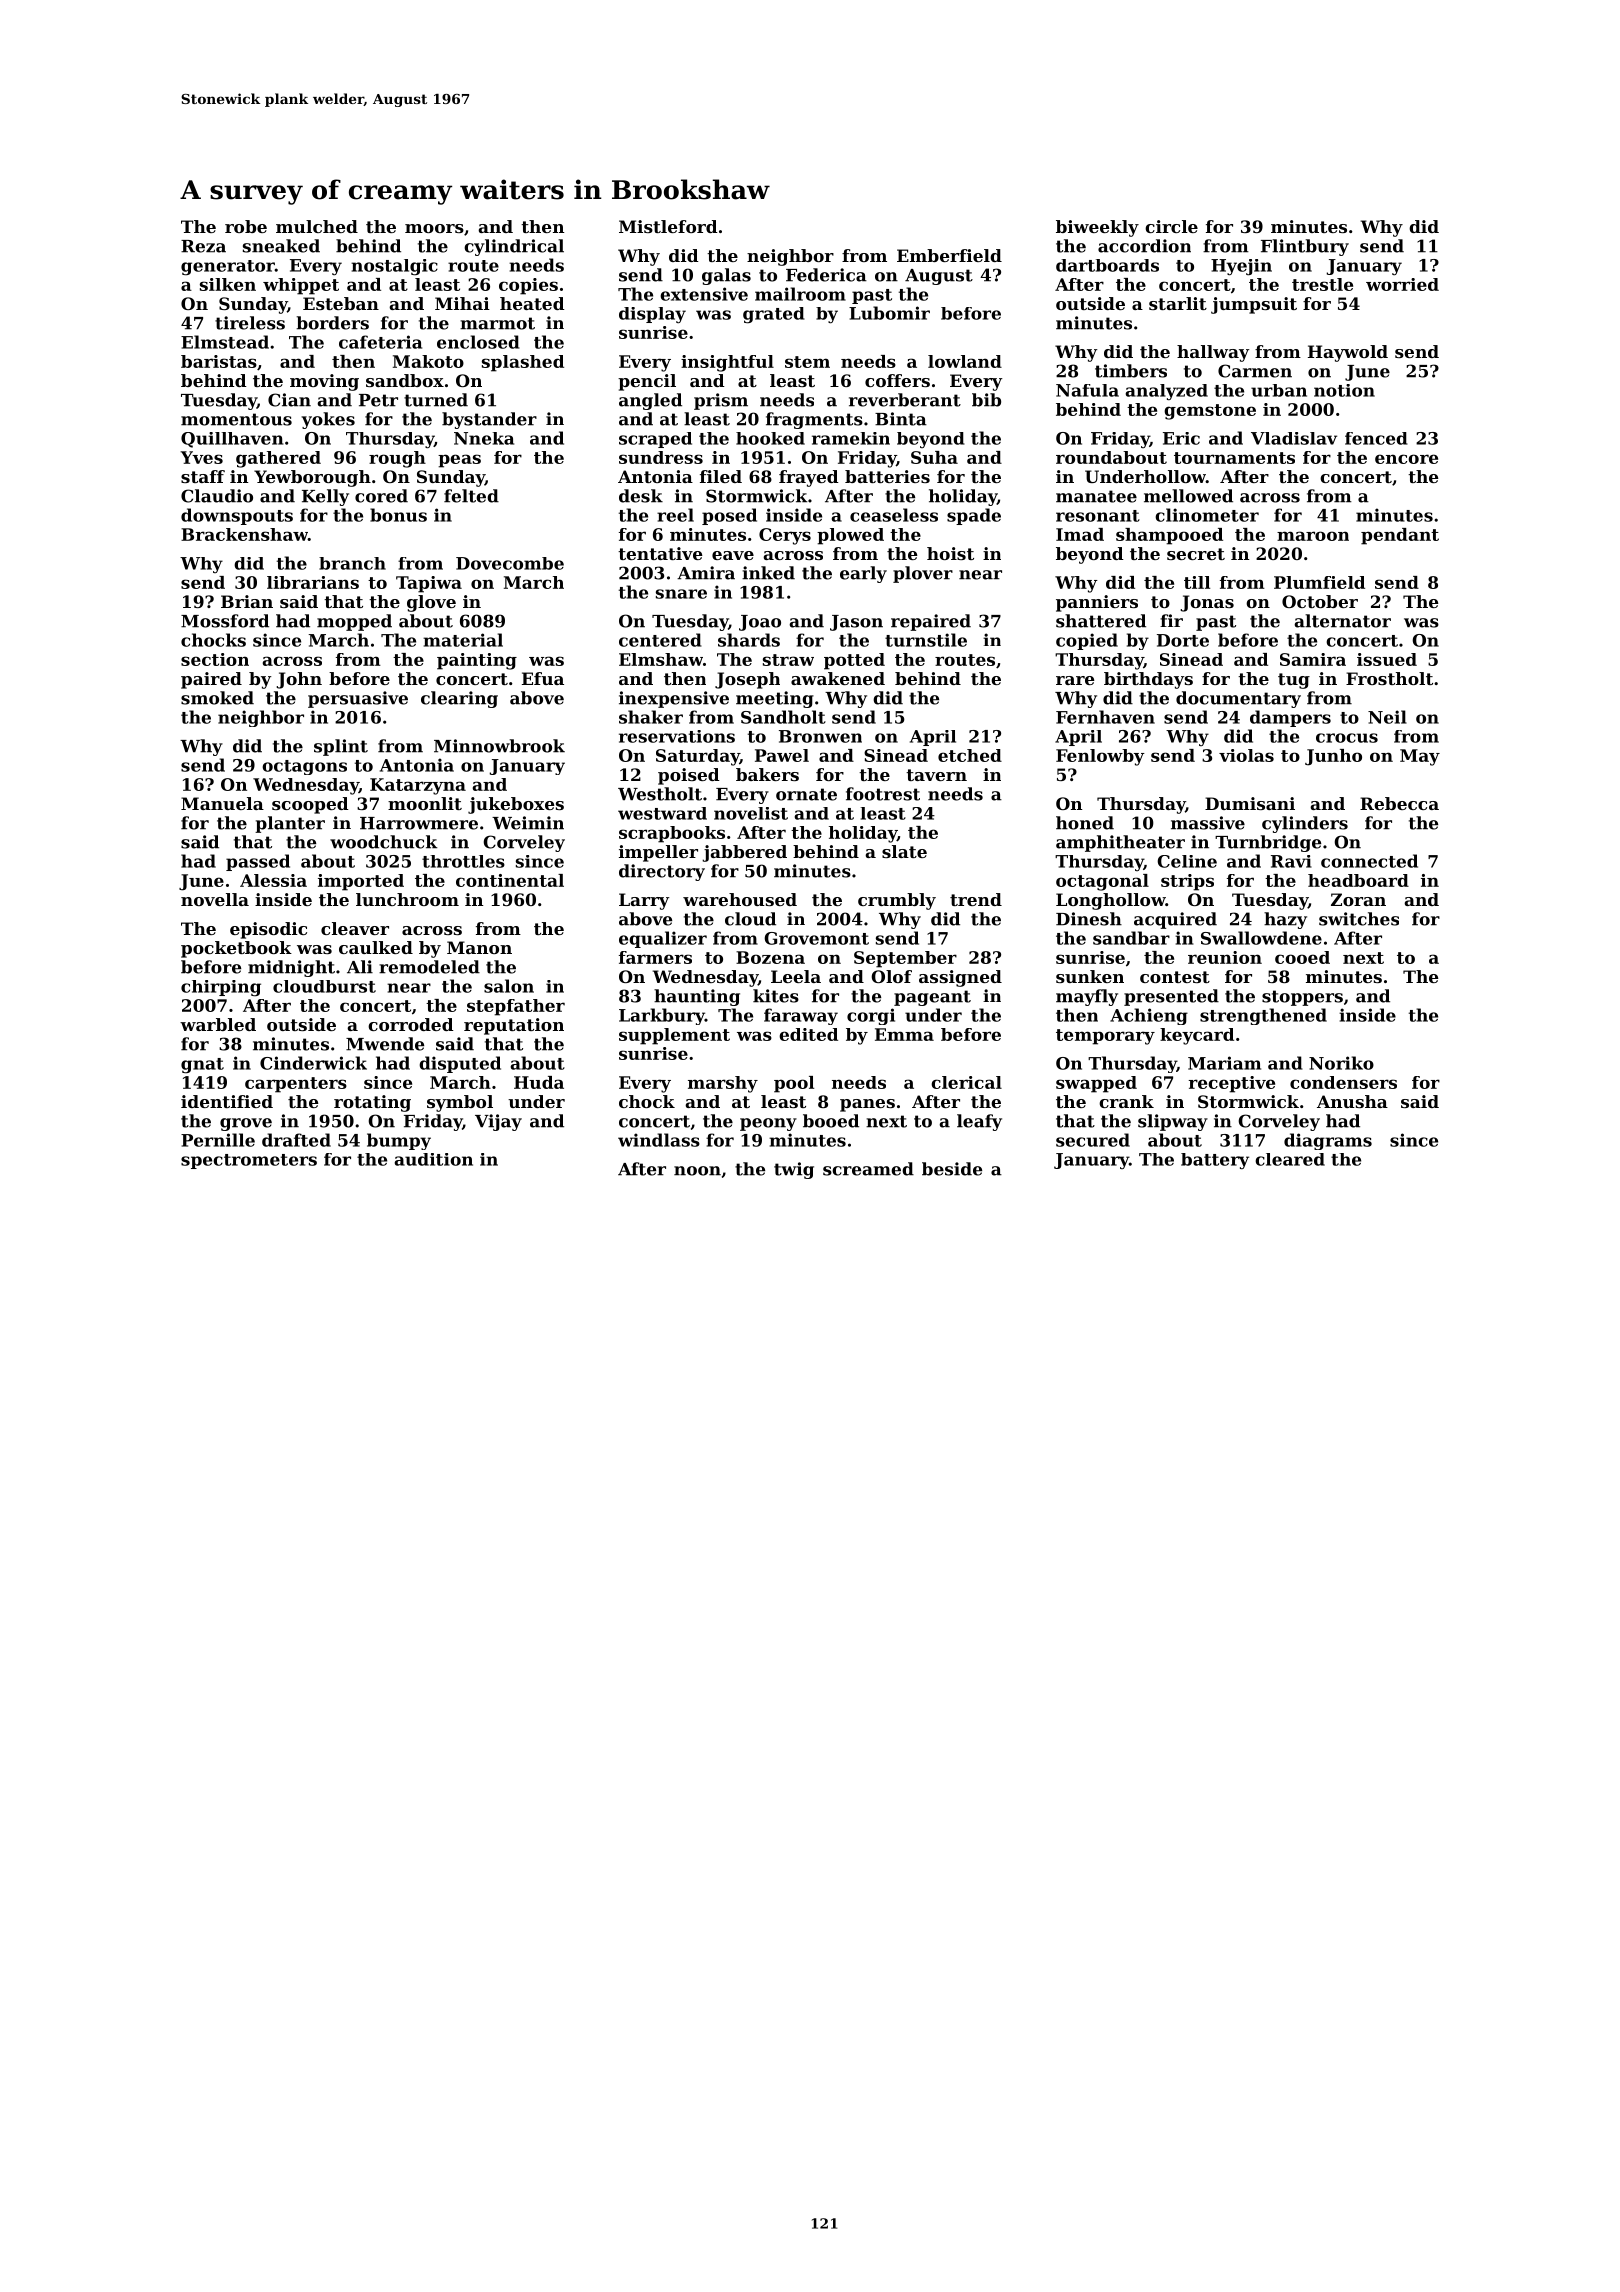 The height and width of the document is (2292, 1620). Describe the element at coordinates (697, 1171) in the document. I see `noon` at that location.
